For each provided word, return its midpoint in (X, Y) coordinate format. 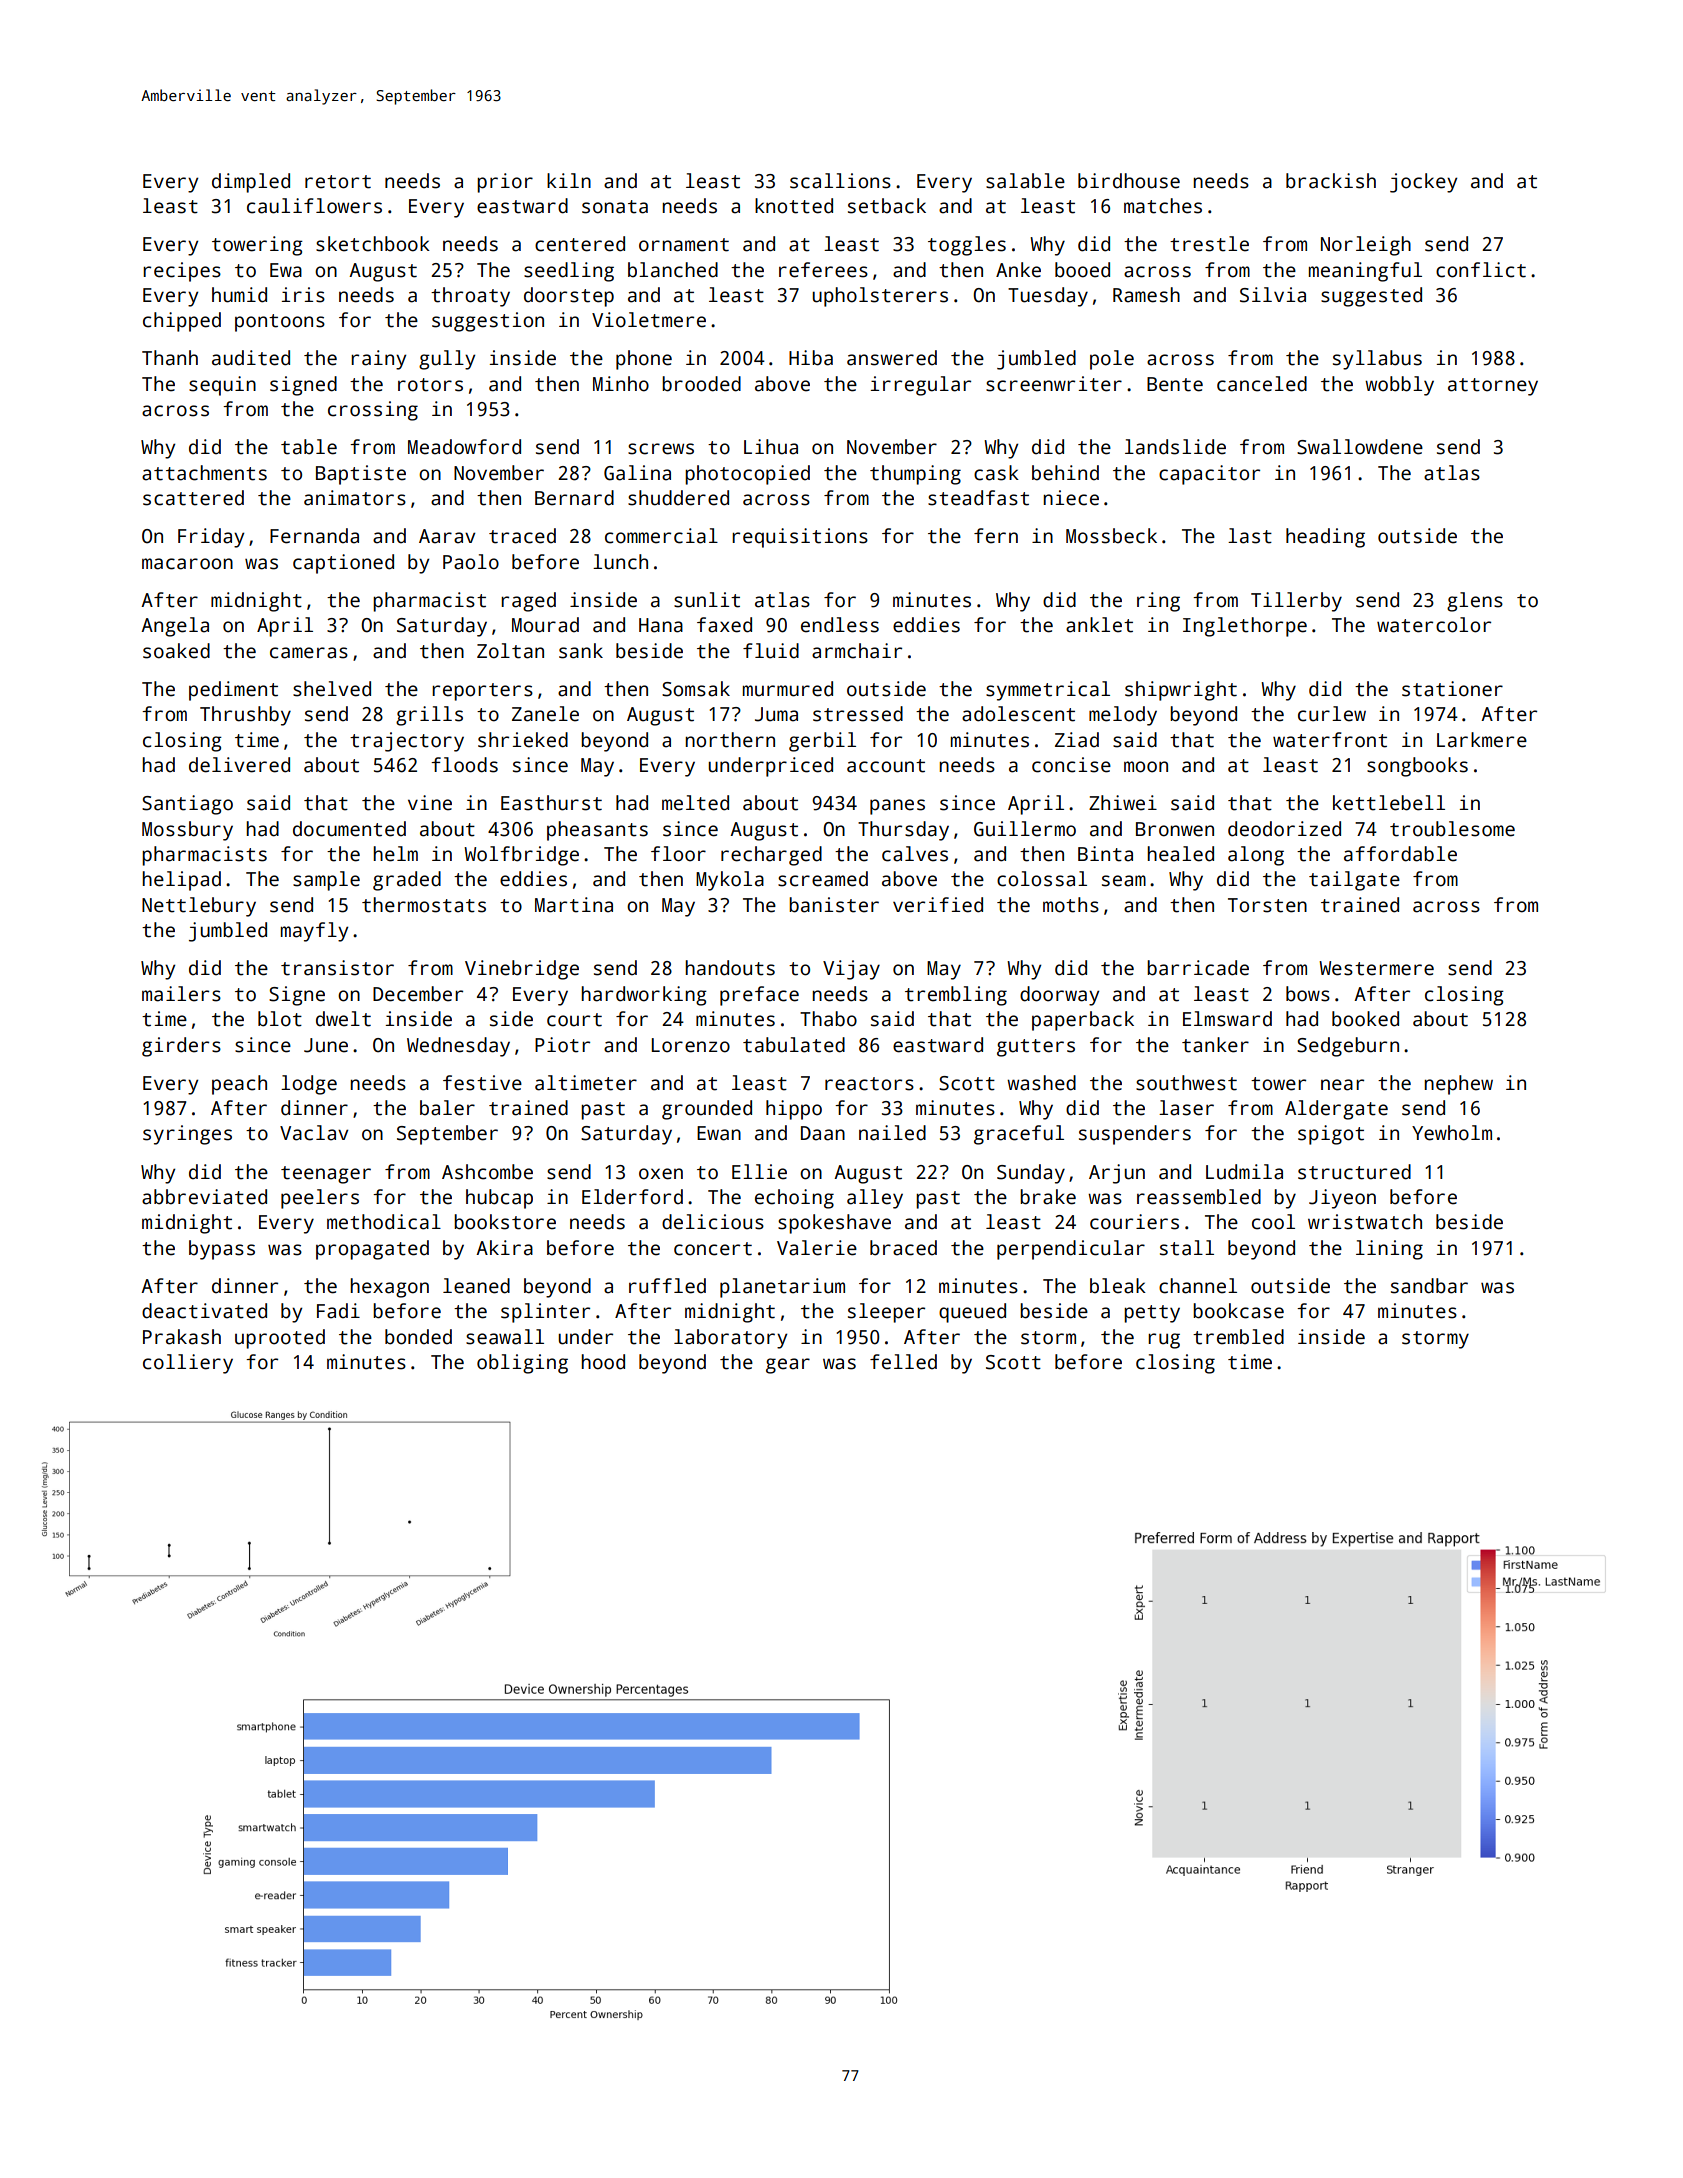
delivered (239, 765)
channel (1198, 1286)
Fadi (338, 1311)
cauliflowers (314, 206)
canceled (1262, 384)
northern (730, 740)
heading (1325, 538)
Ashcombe (487, 1172)
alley (875, 1199)
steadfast (978, 498)
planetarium (782, 1288)
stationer (1452, 689)
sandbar (1429, 1286)
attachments (204, 473)
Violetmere (649, 320)
